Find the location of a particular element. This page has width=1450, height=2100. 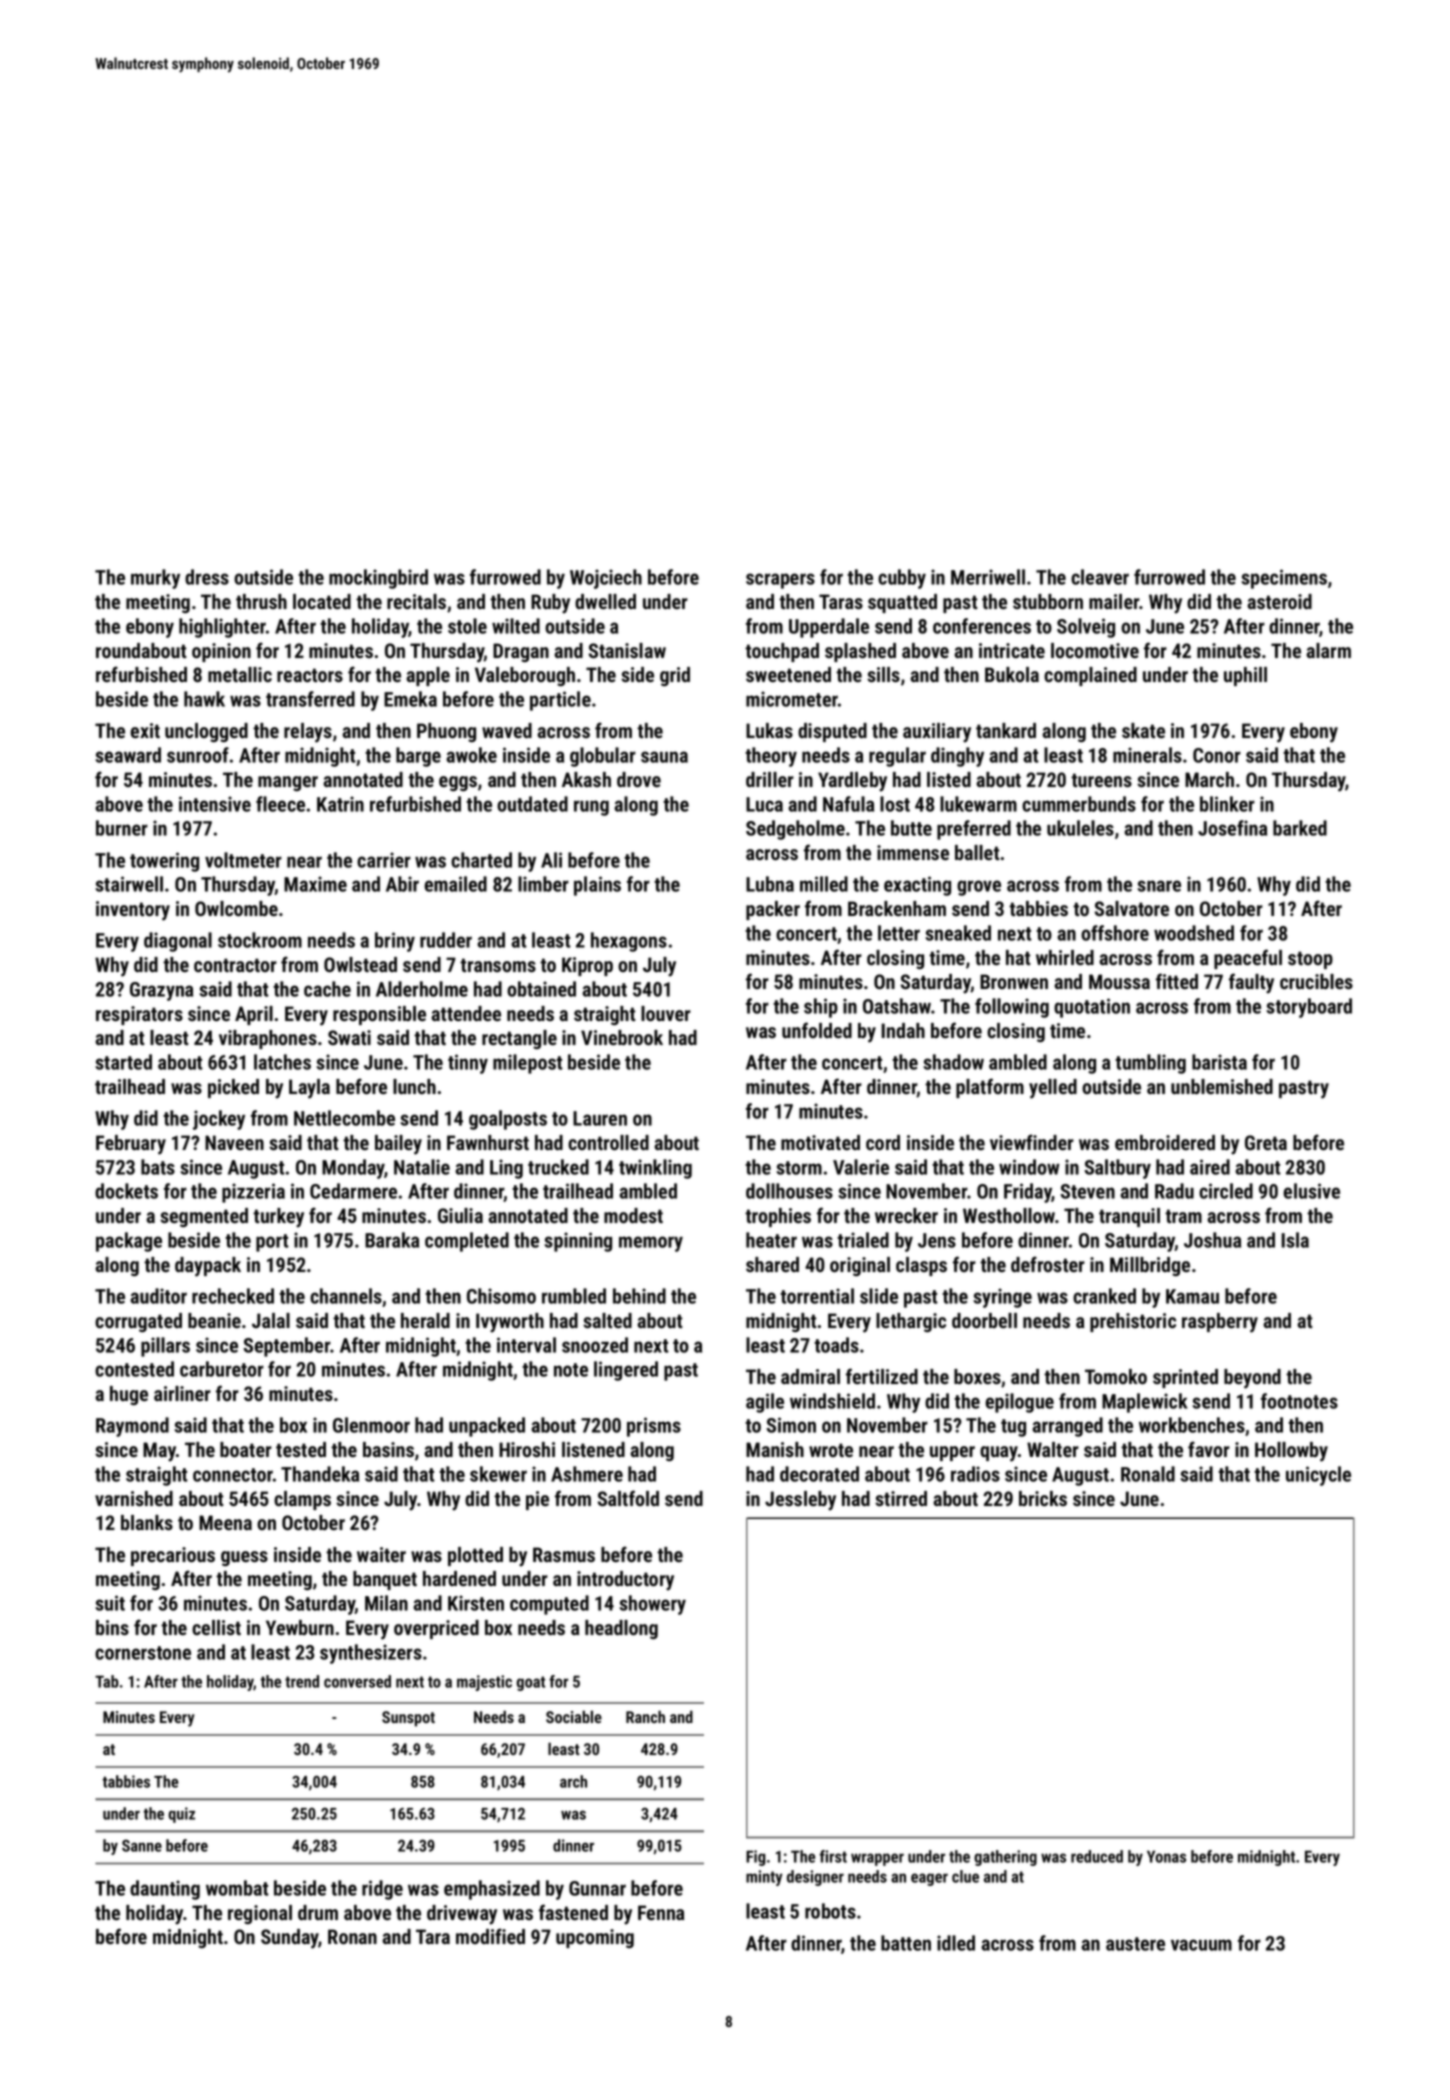

bricks is located at coordinates (1043, 1498).
